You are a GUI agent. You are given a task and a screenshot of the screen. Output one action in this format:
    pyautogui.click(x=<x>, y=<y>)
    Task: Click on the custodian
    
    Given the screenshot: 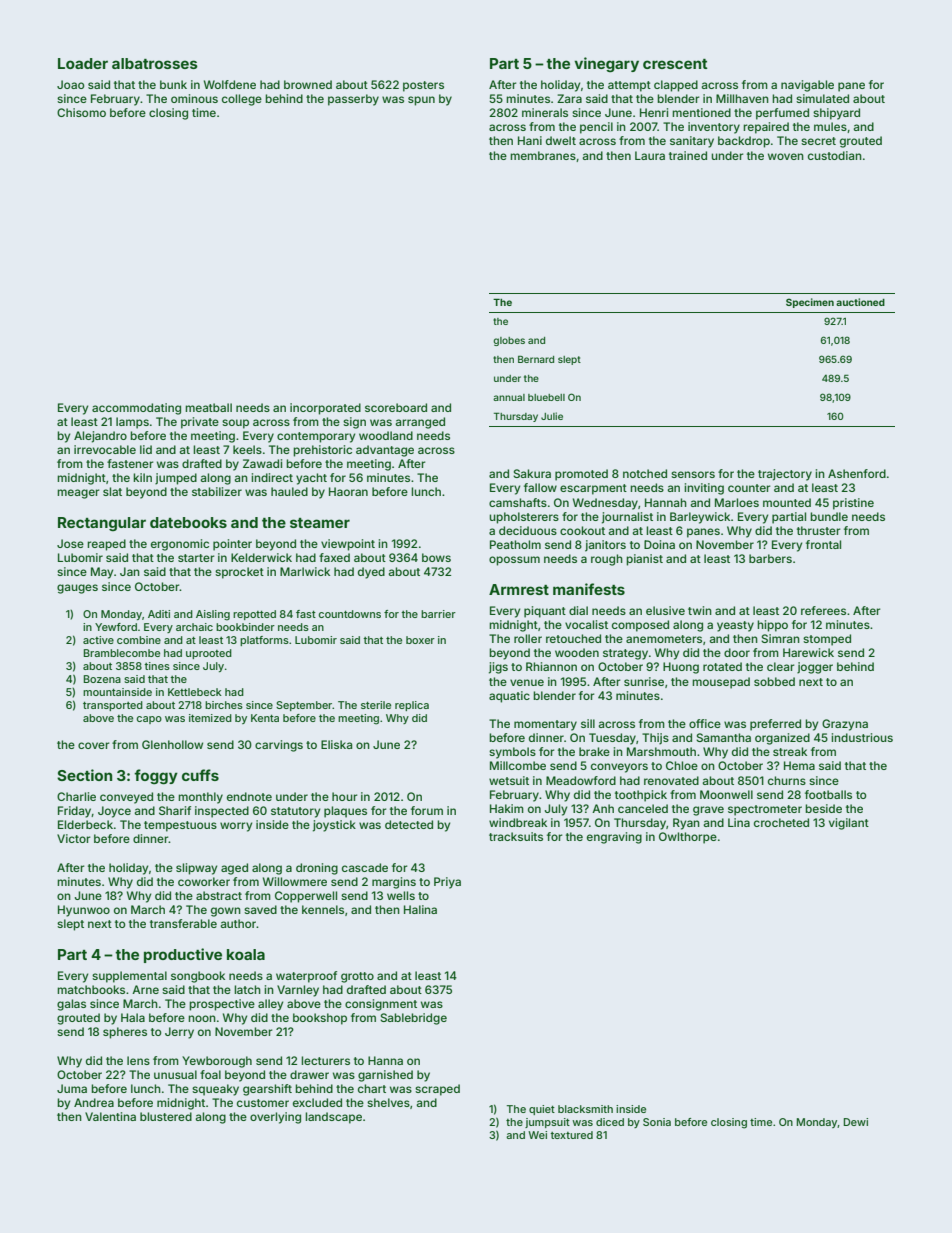 What is the action you would take?
    pyautogui.click(x=835, y=155)
